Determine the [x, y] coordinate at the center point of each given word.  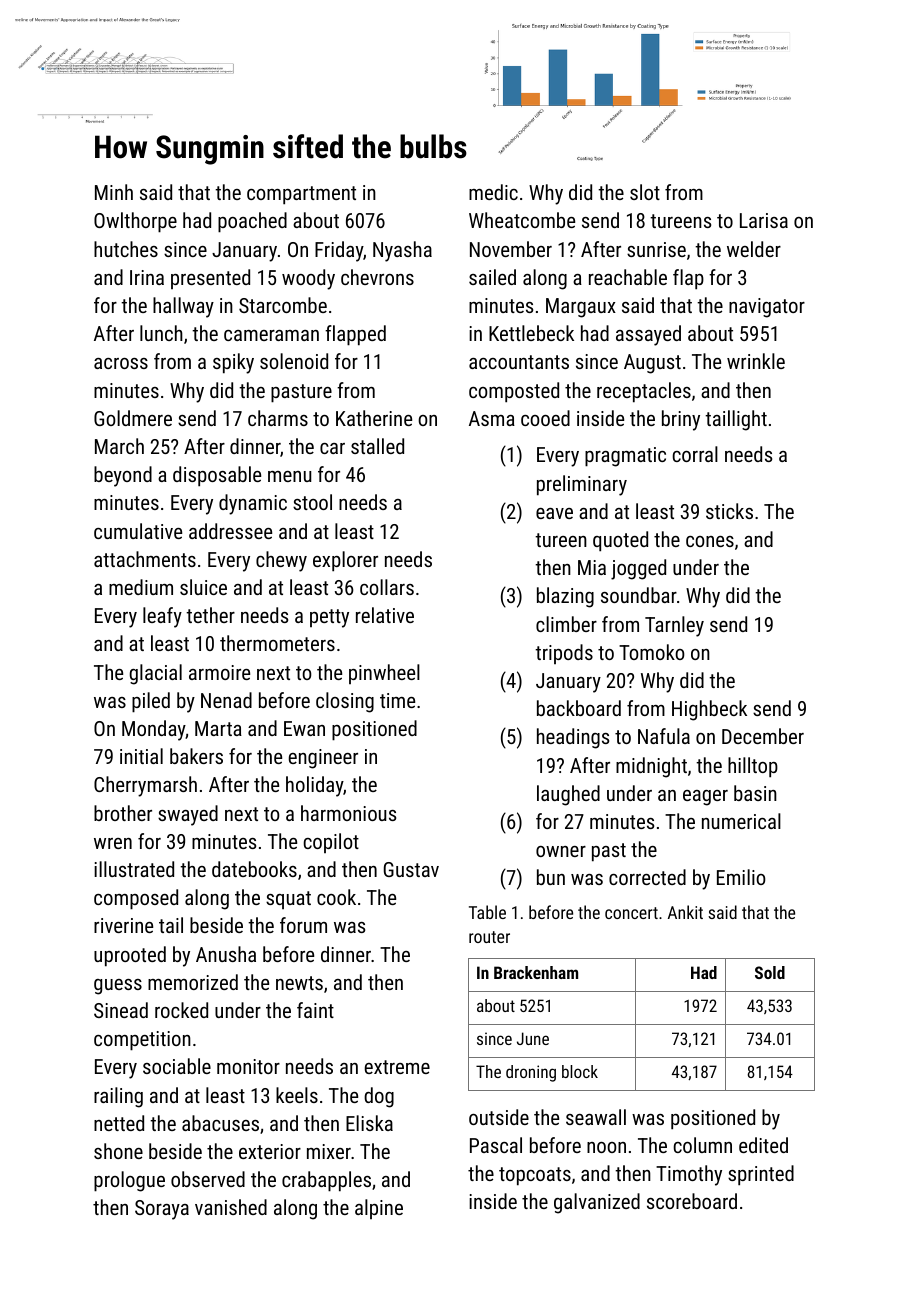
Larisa [764, 220]
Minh [114, 192]
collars [387, 587]
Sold [770, 972]
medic [493, 192]
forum [303, 925]
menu [289, 476]
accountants [519, 362]
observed [208, 1179]
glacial [155, 674]
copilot [331, 843]
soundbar [639, 595]
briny [681, 420]
